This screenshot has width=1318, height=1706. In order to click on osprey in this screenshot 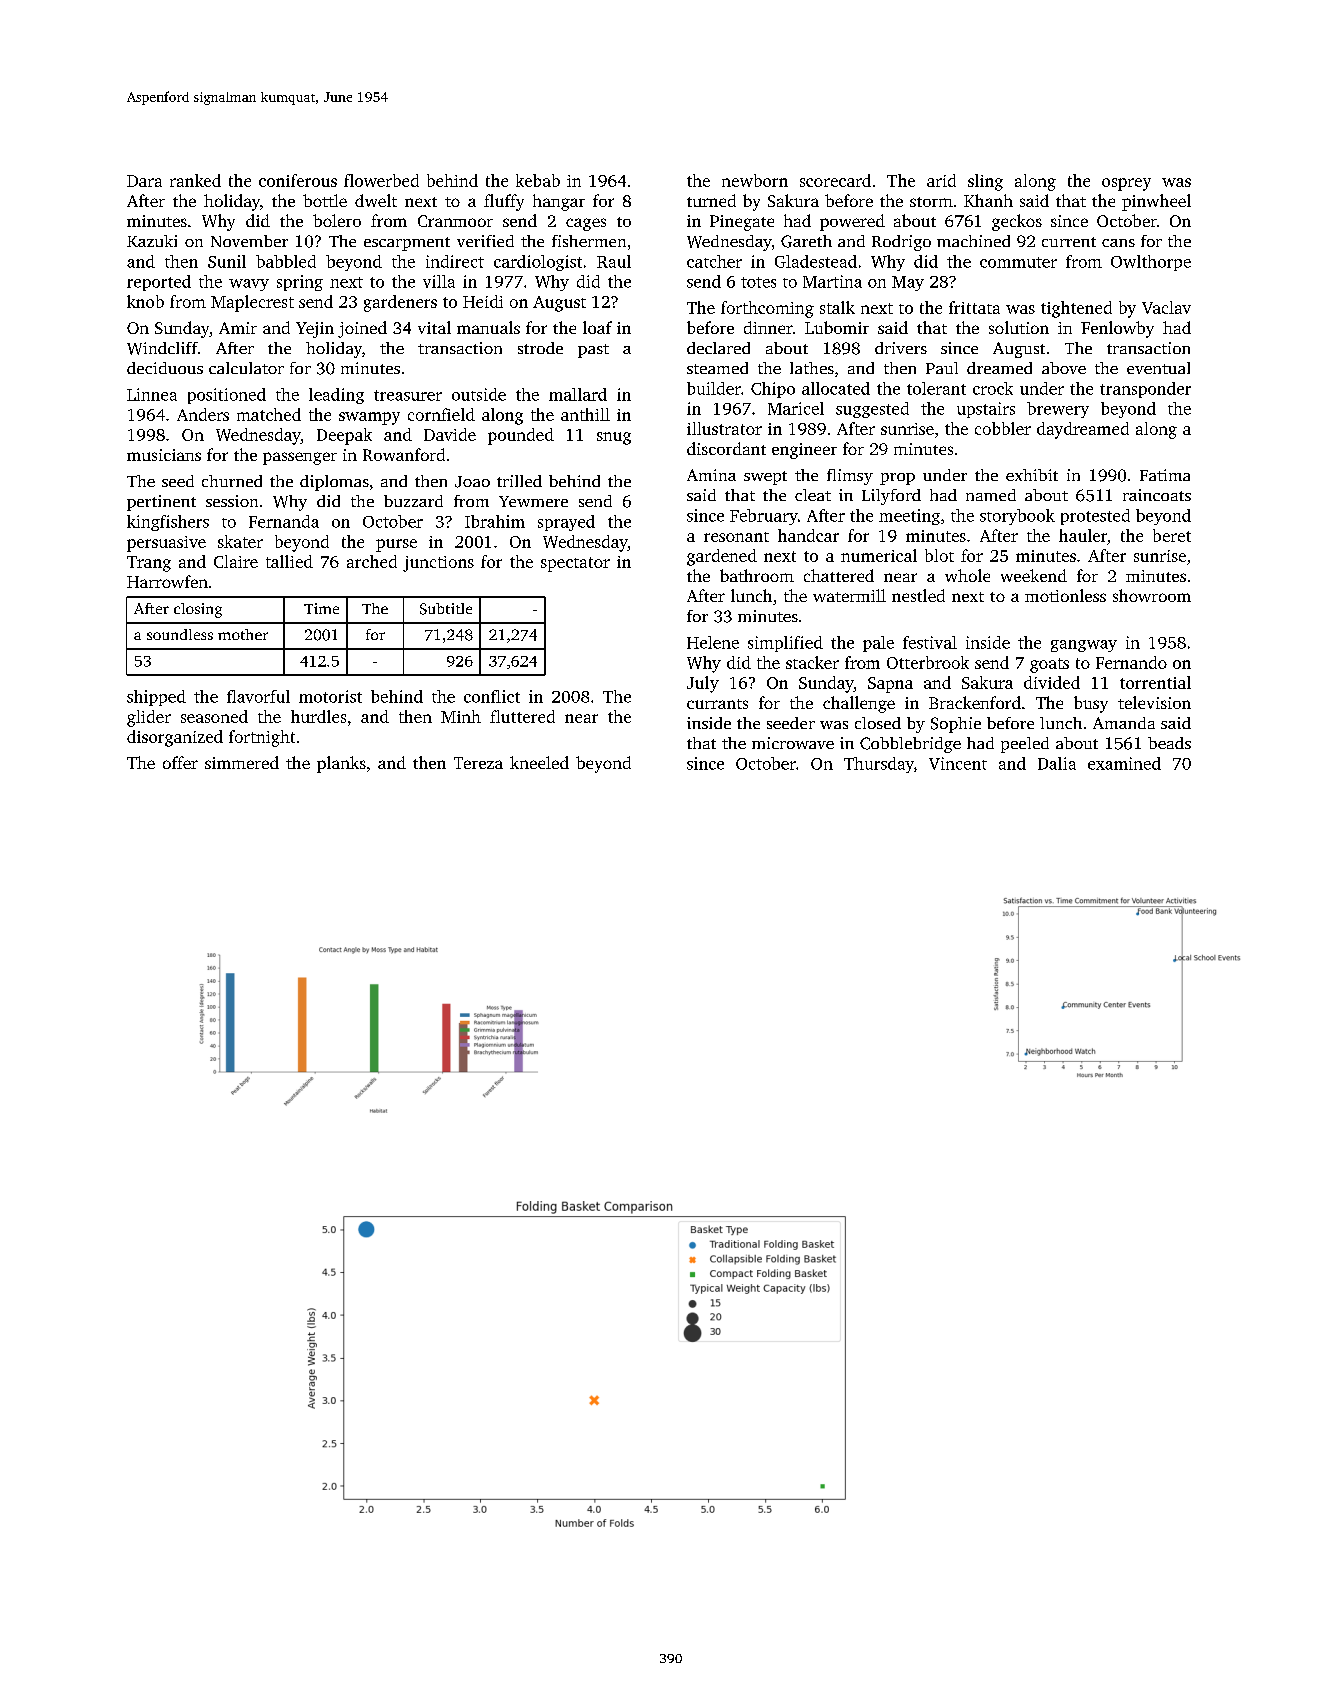, I will do `click(1126, 184)`.
